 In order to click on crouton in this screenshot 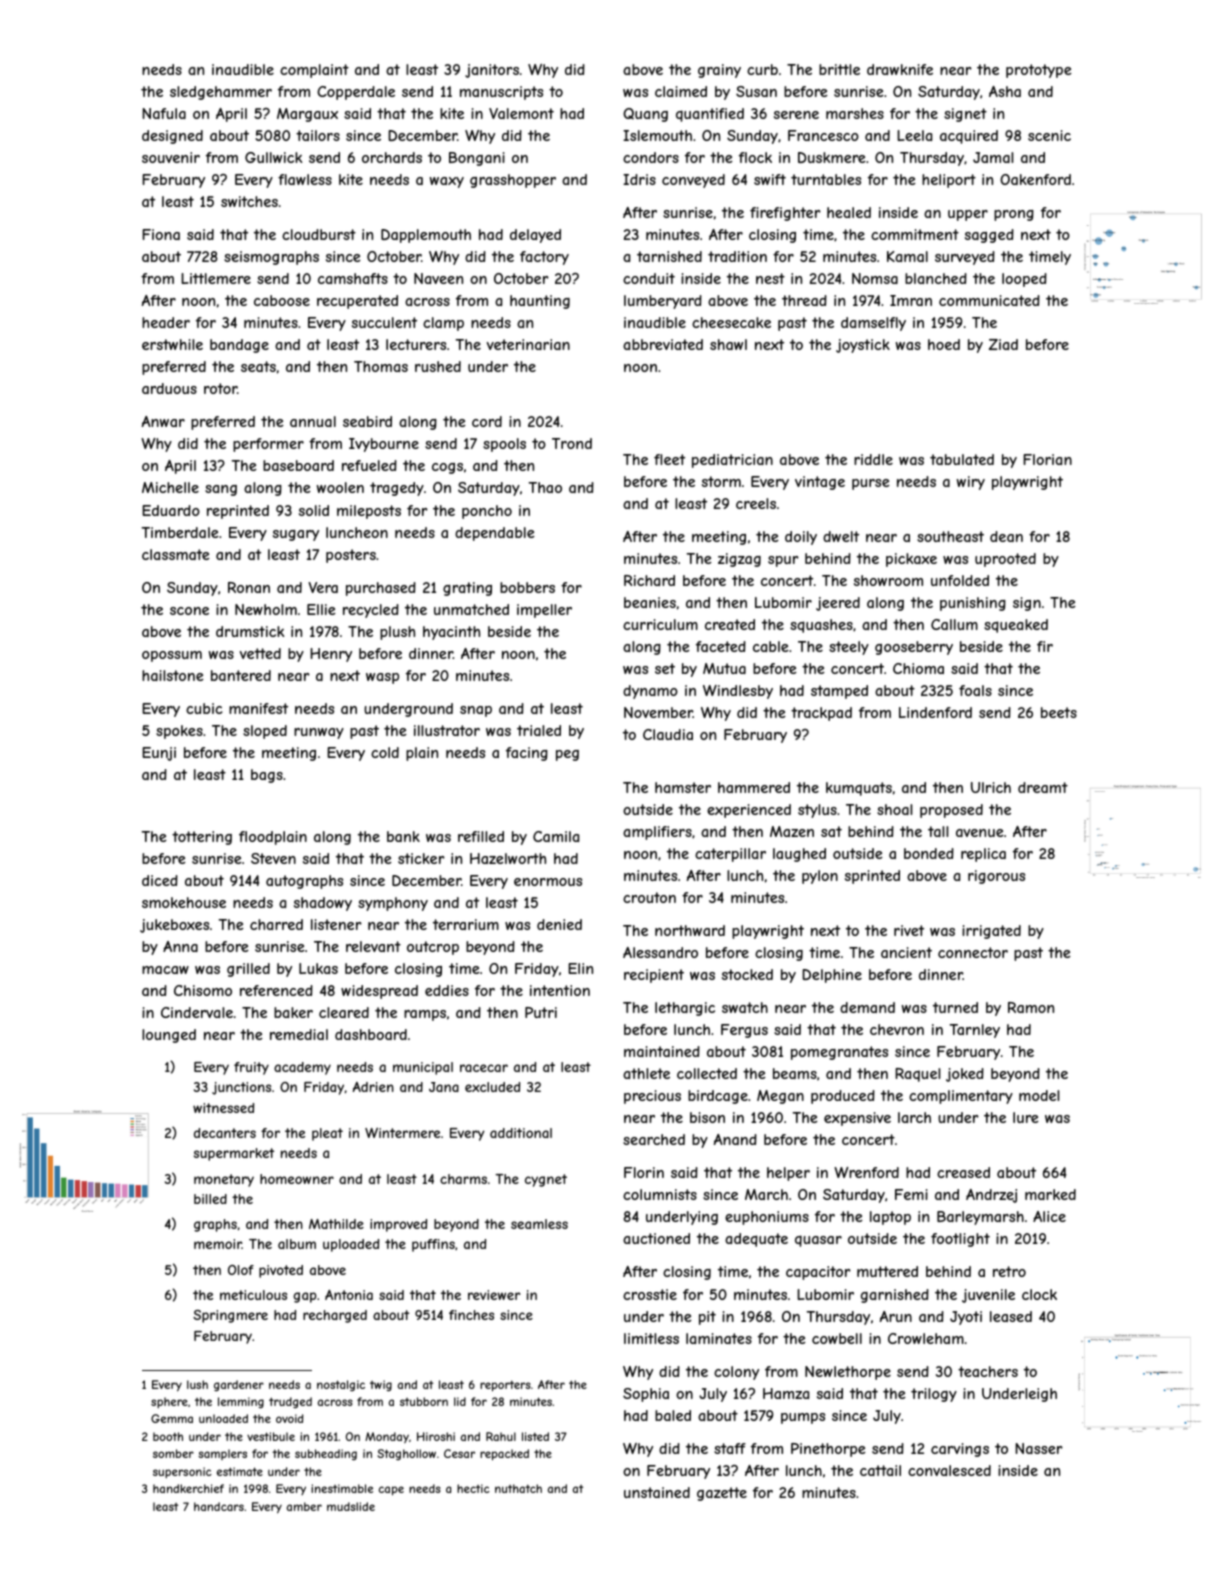, I will do `click(649, 897)`.
